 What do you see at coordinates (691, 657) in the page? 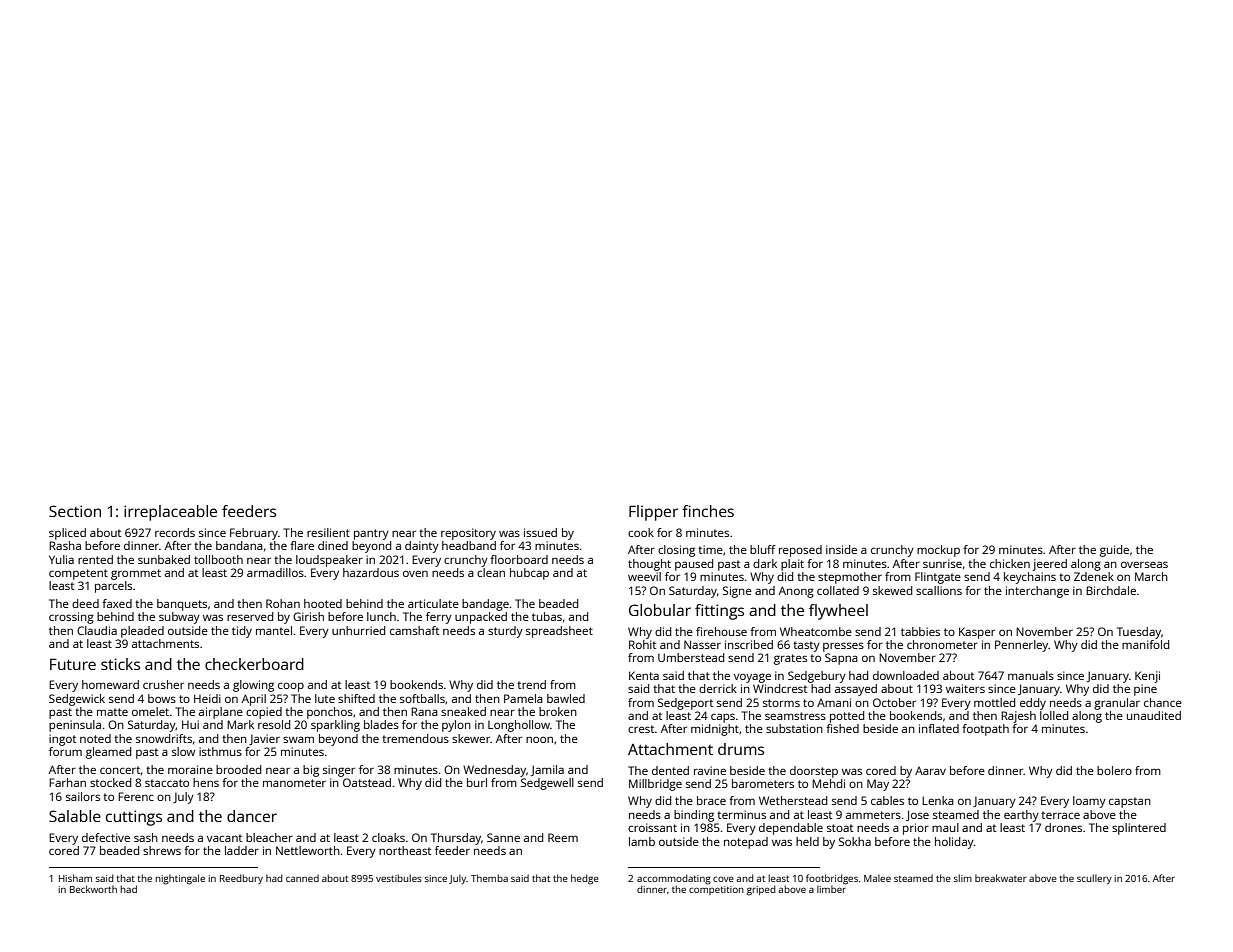
I see `Umberstead` at bounding box center [691, 657].
